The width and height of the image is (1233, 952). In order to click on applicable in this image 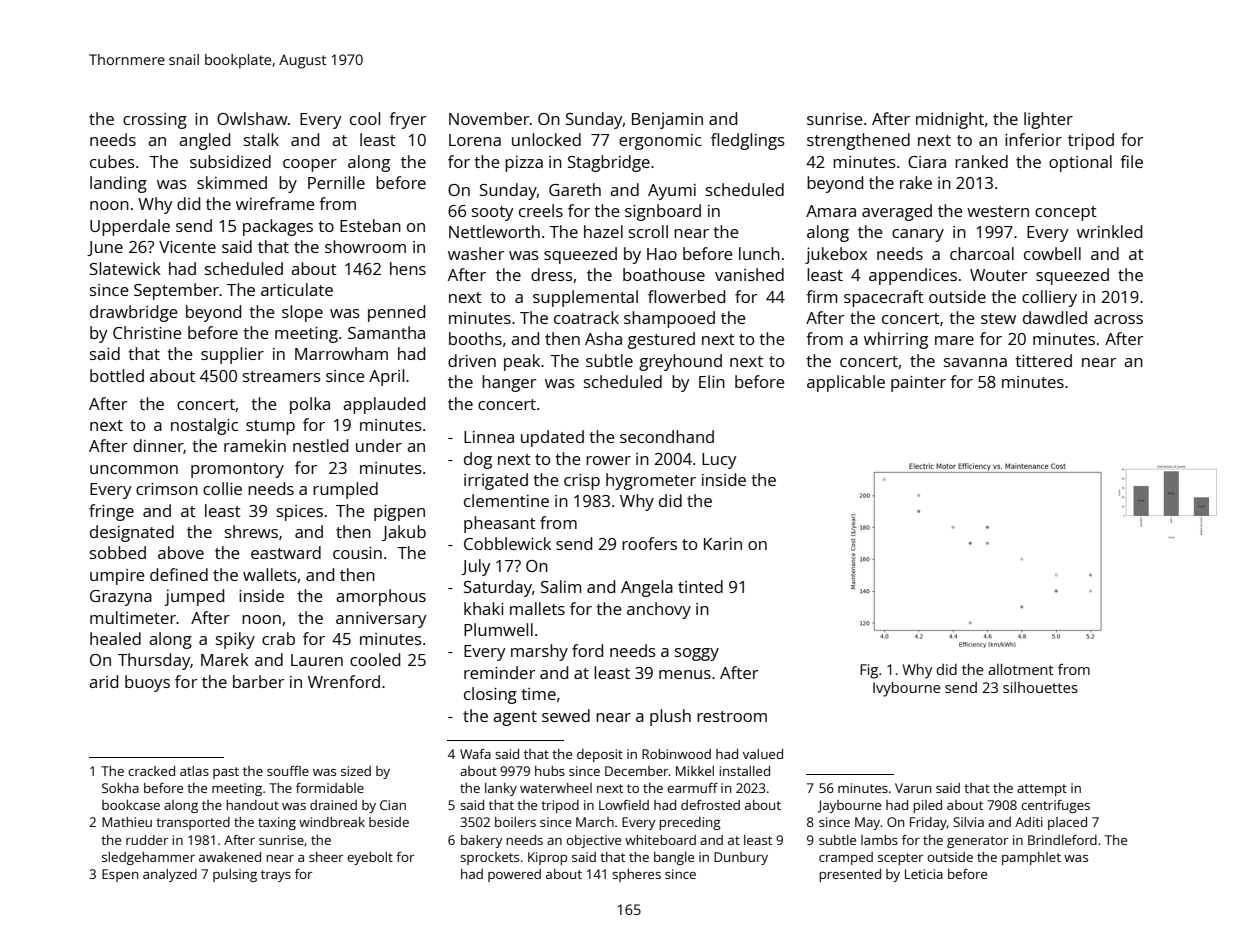, I will do `click(846, 383)`.
